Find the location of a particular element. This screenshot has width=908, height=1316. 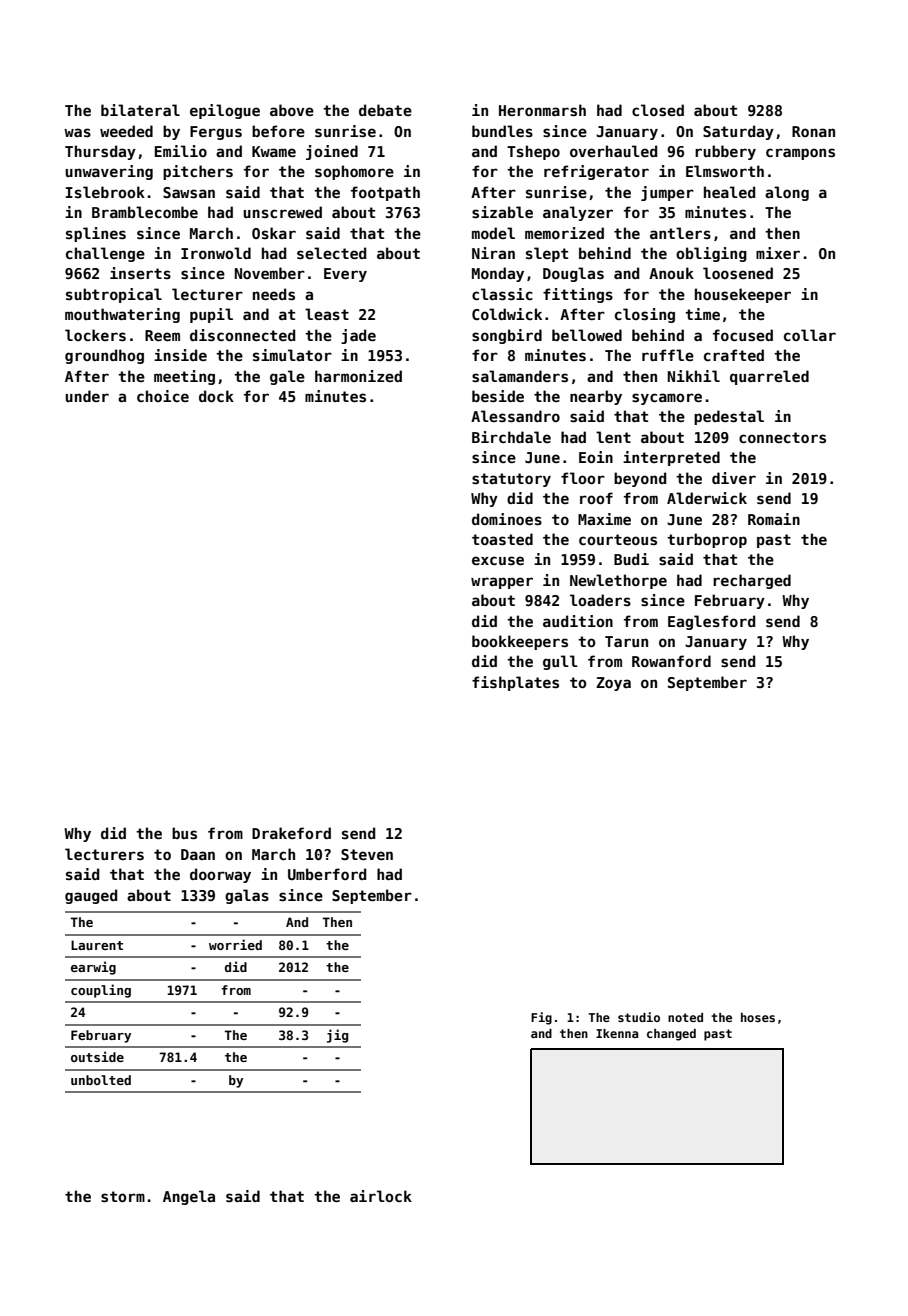

toasted is located at coordinates (502, 539).
